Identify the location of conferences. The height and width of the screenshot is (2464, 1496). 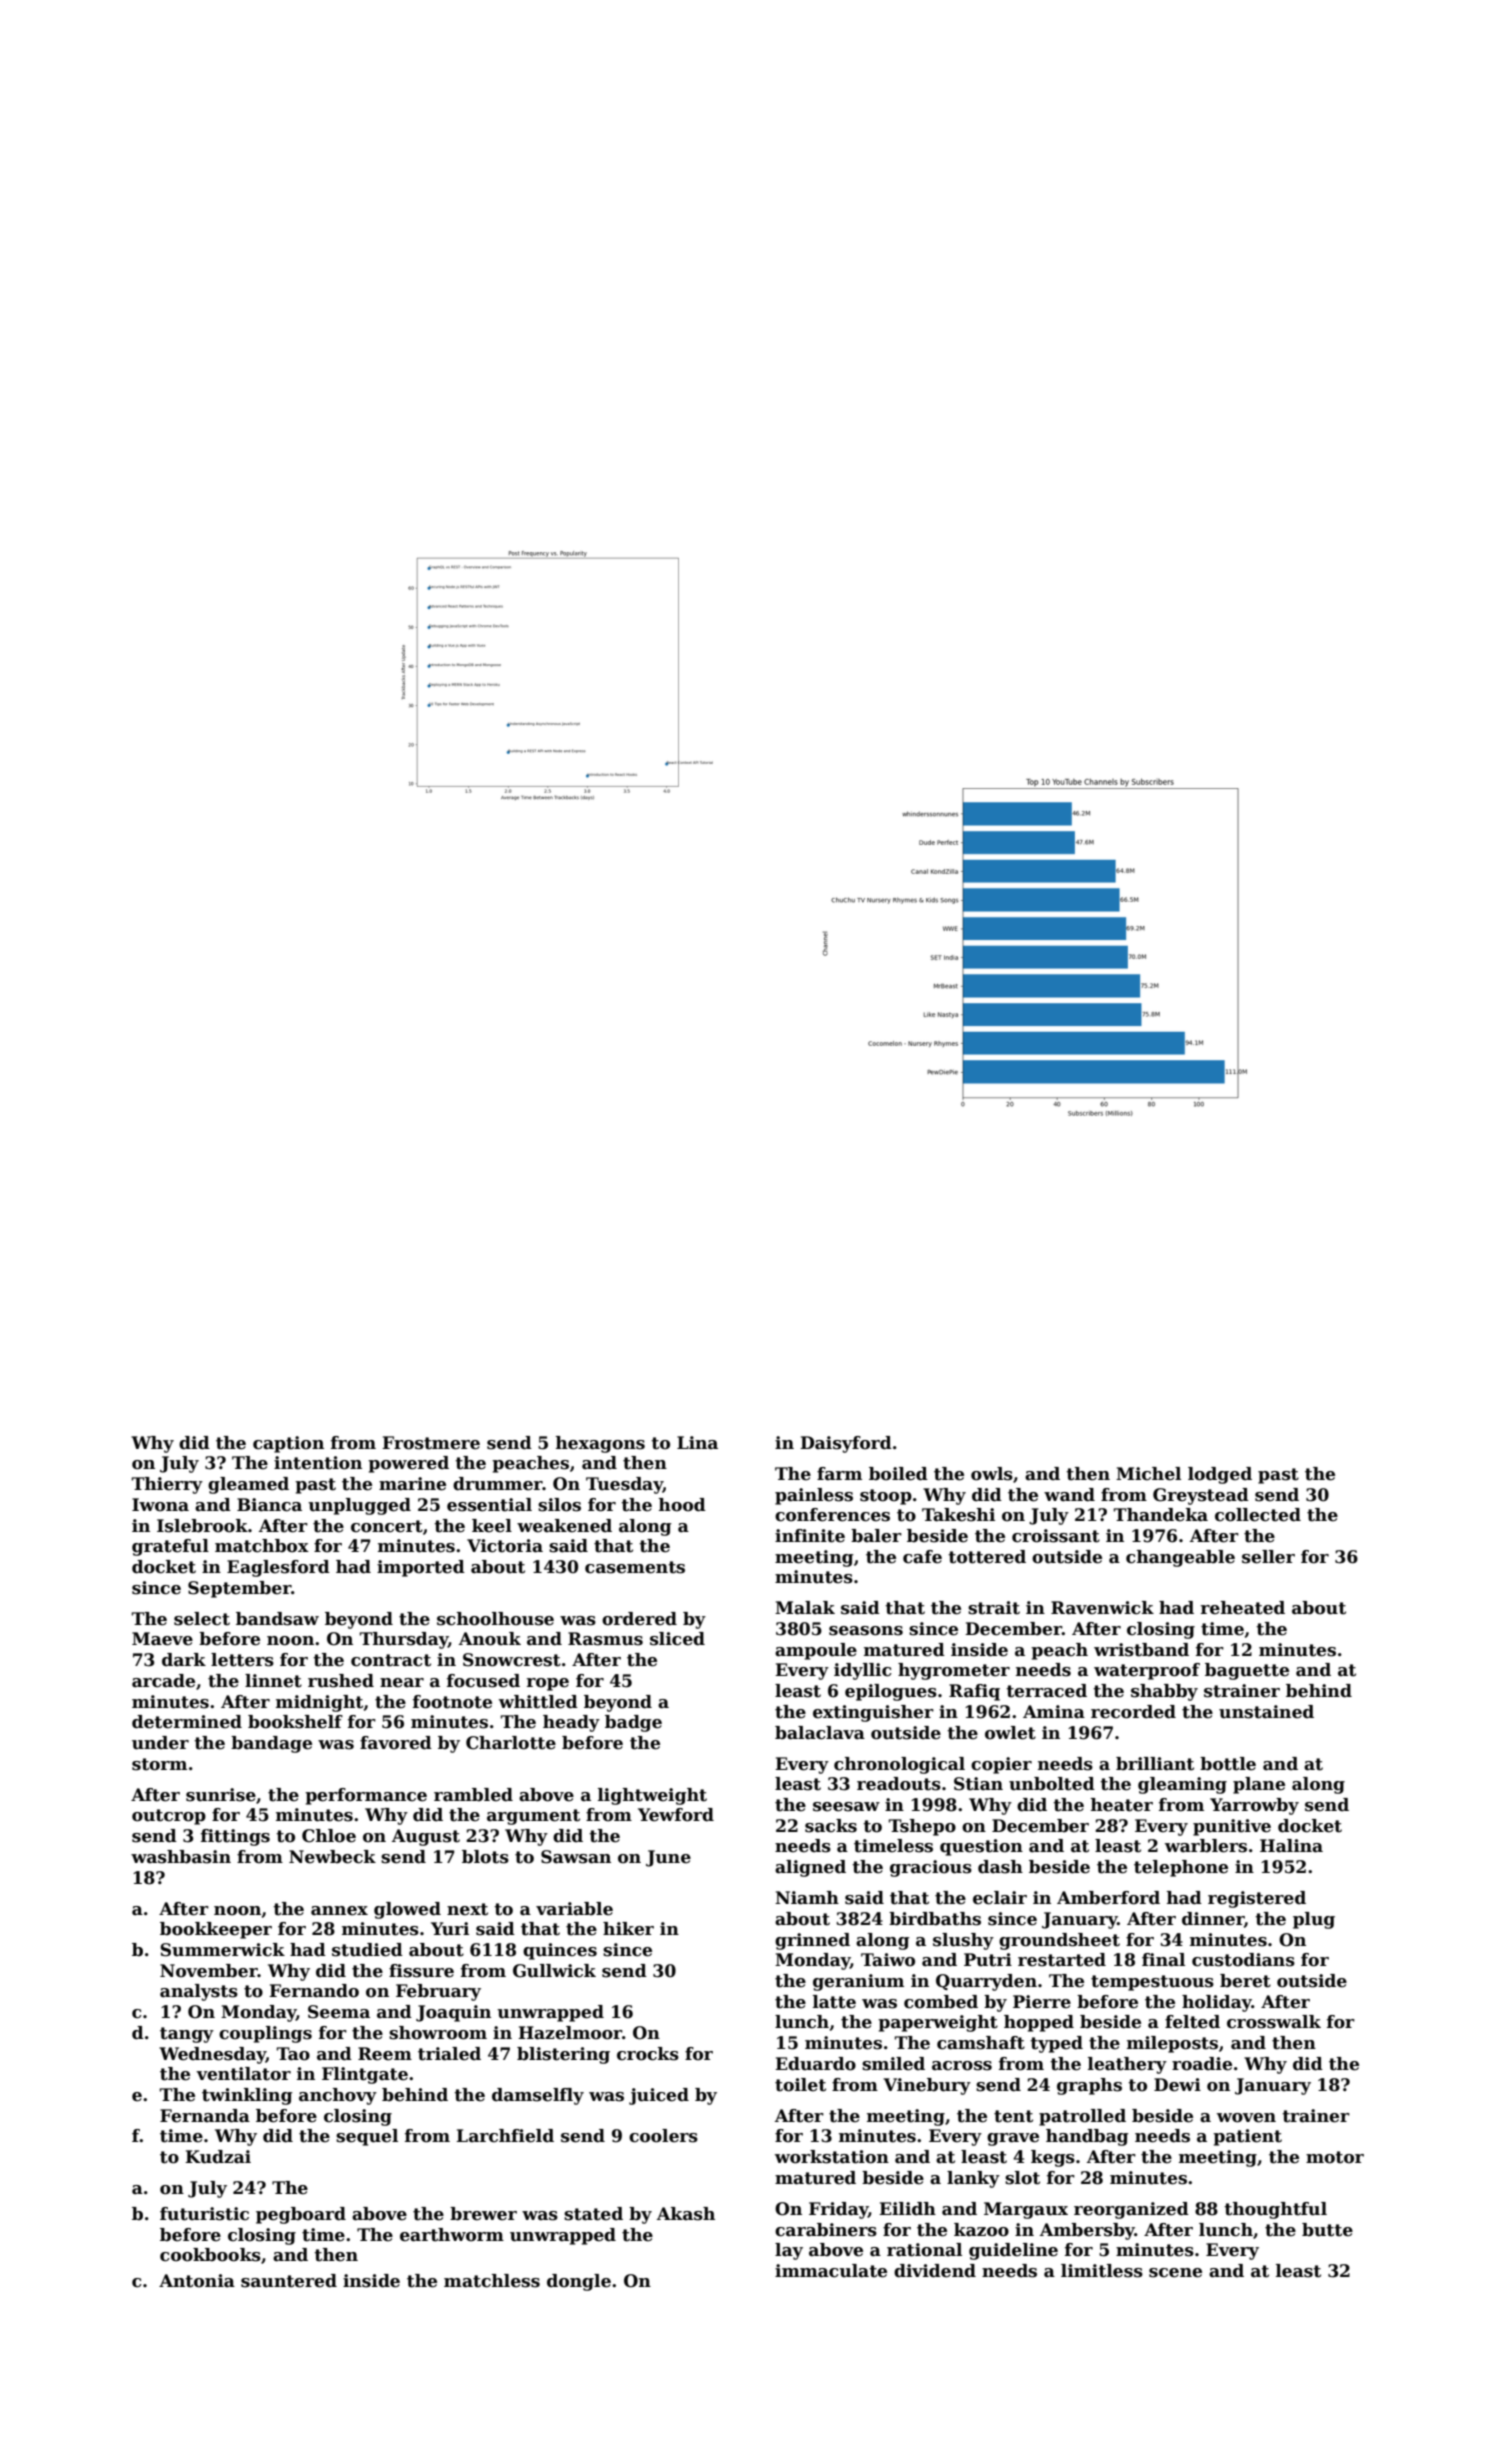
(832, 1515).
